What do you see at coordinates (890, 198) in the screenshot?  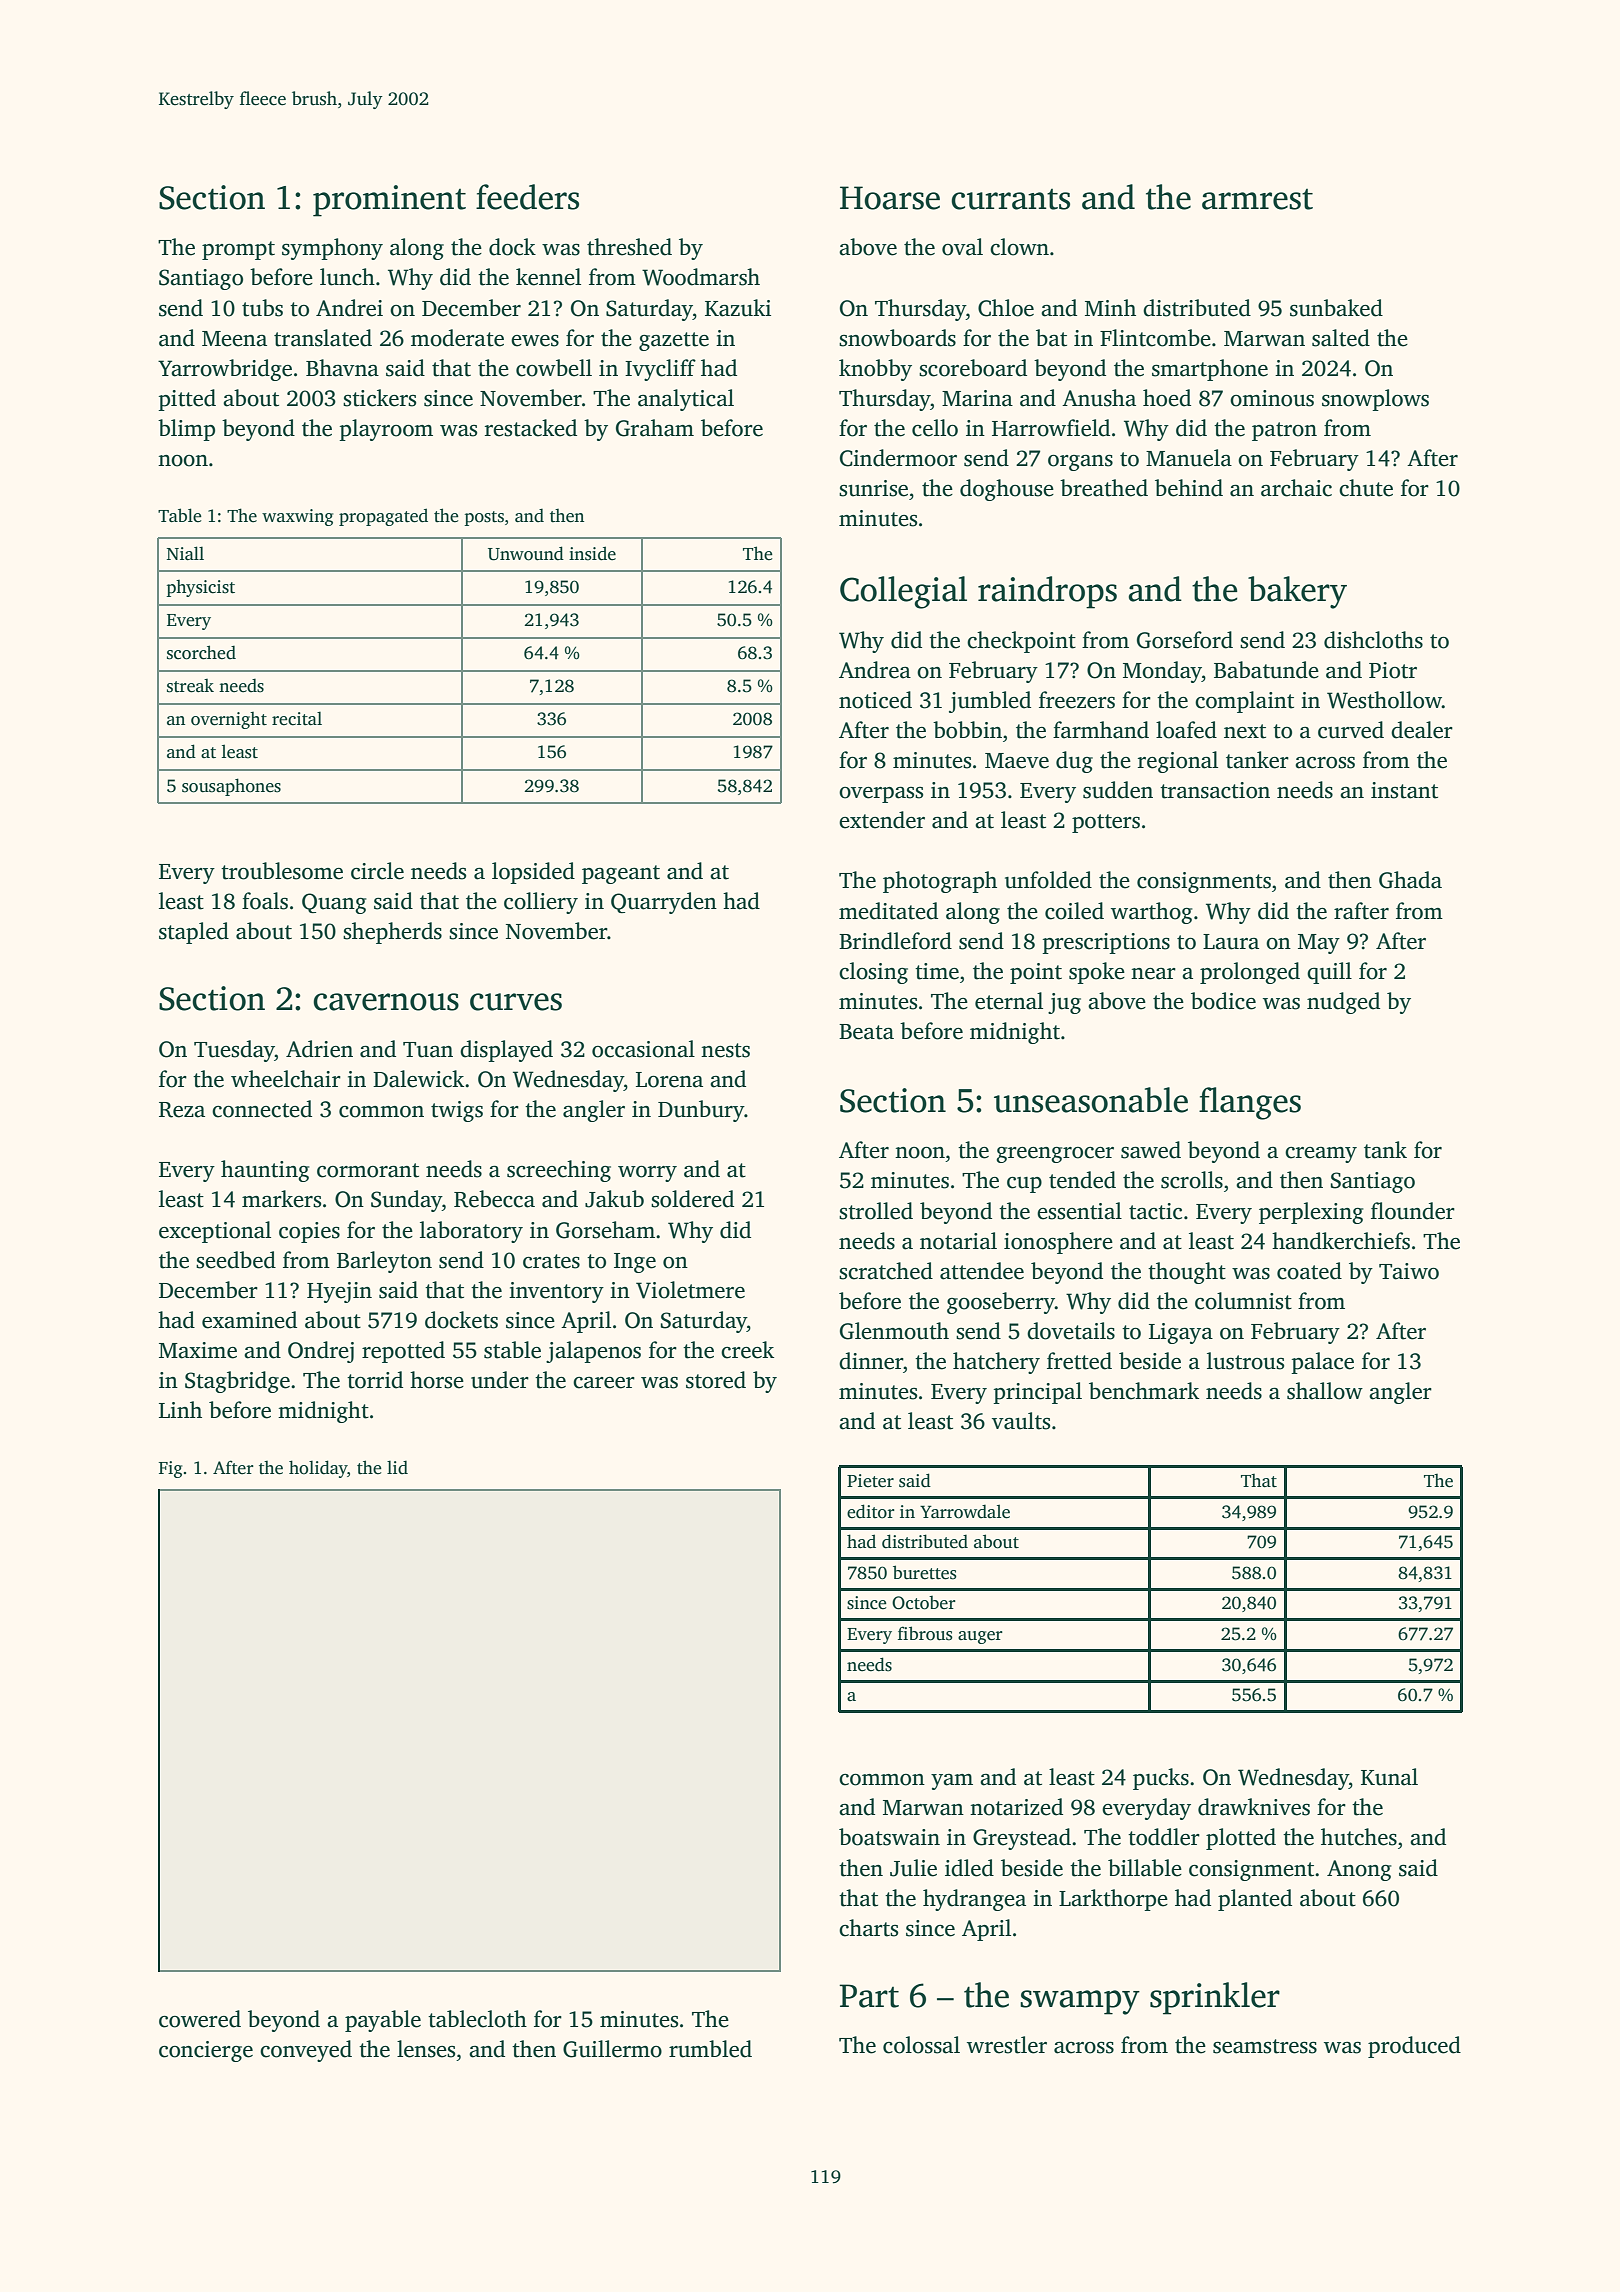 I see `Hoarse` at bounding box center [890, 198].
